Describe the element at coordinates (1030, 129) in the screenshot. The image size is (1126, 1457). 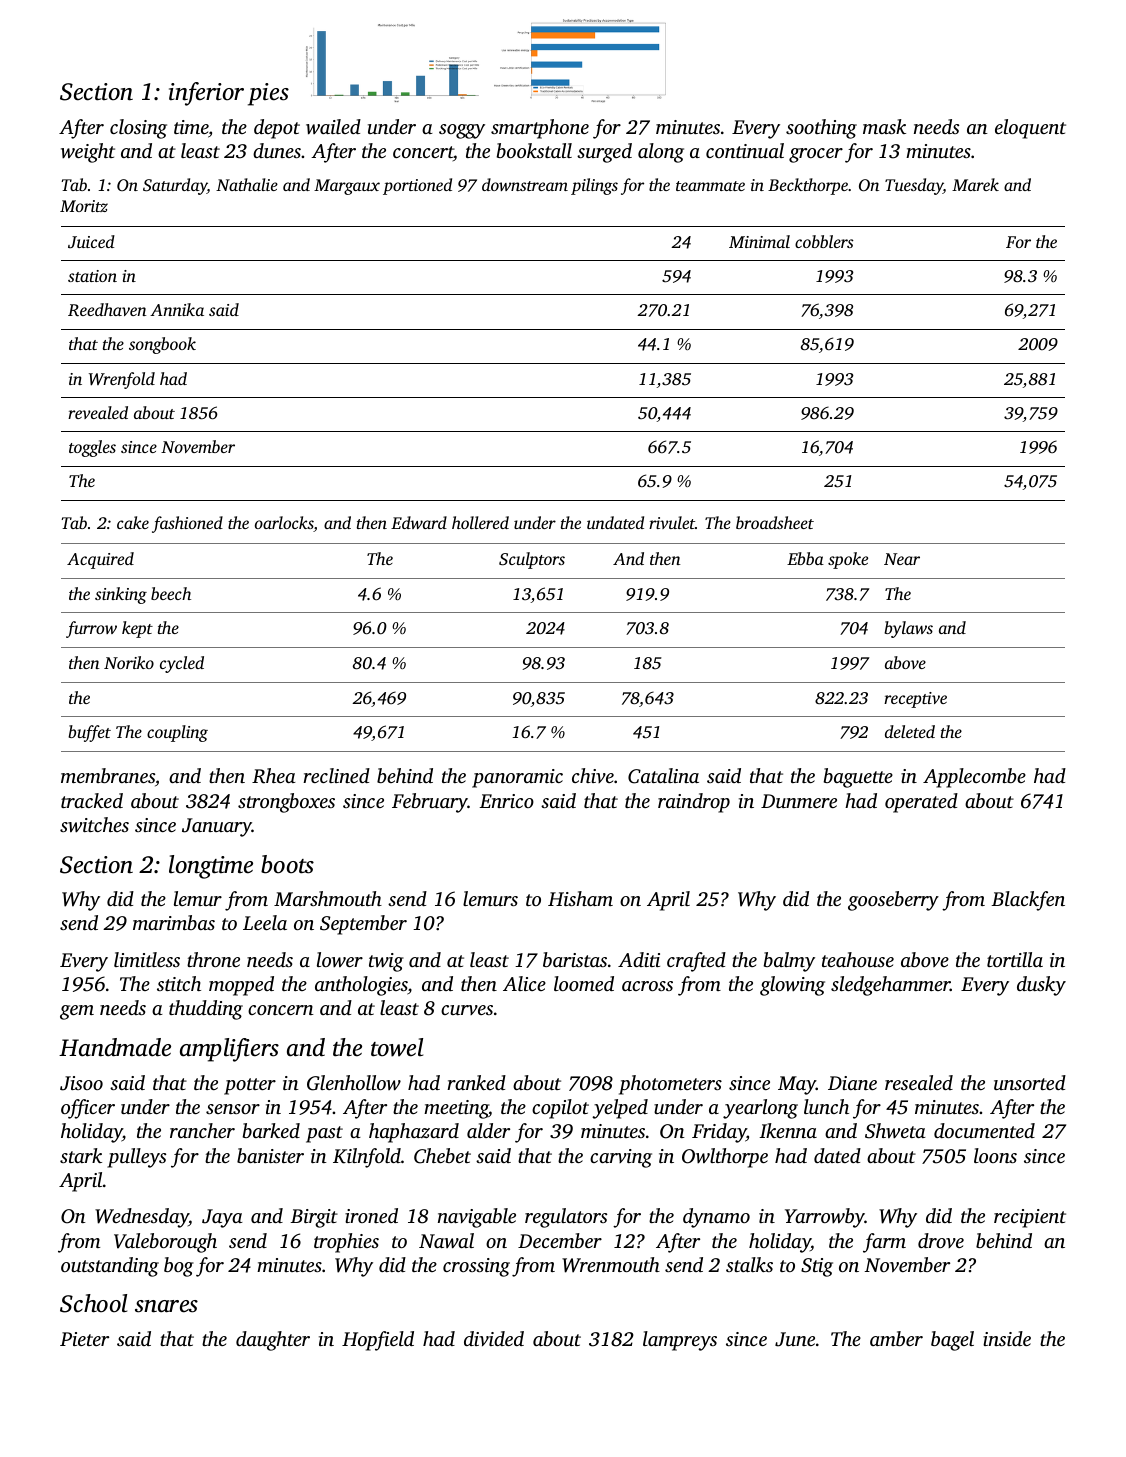
I see `eloquent` at that location.
